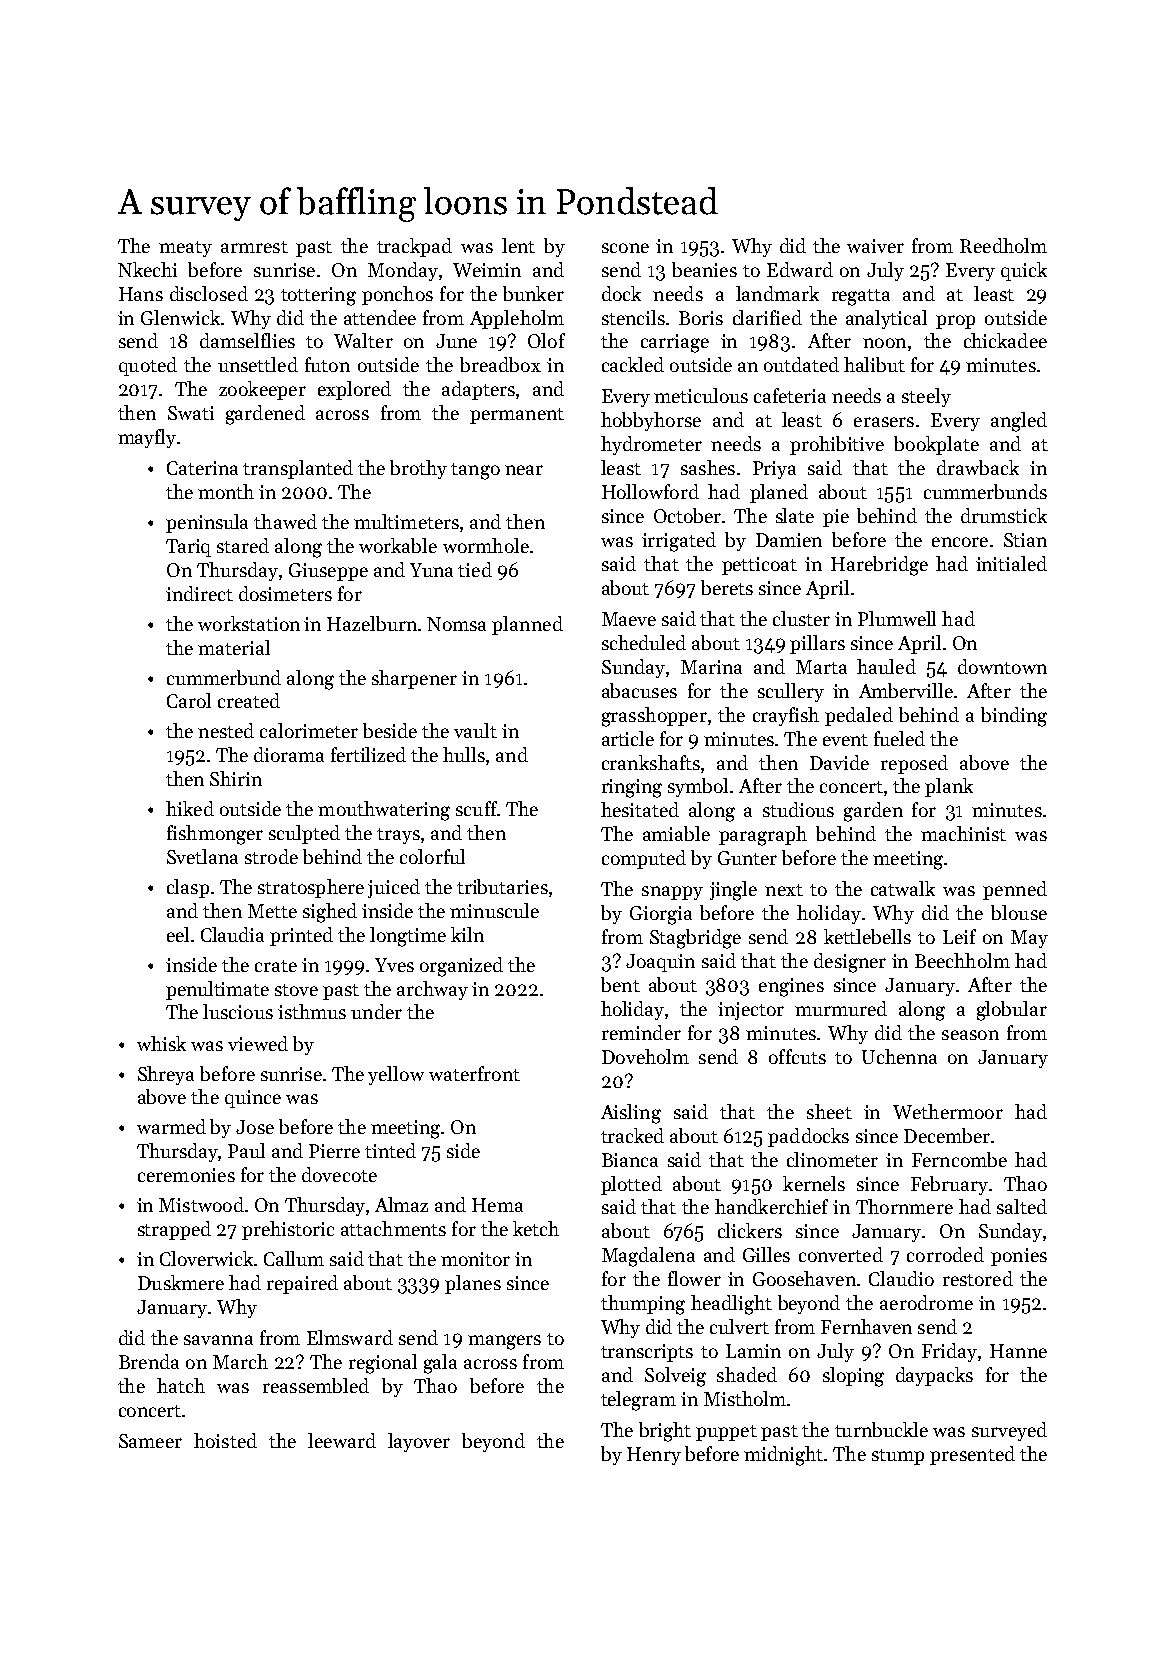 The height and width of the screenshot is (1654, 1165). Describe the element at coordinates (487, 270) in the screenshot. I see `Weimin` at that location.
